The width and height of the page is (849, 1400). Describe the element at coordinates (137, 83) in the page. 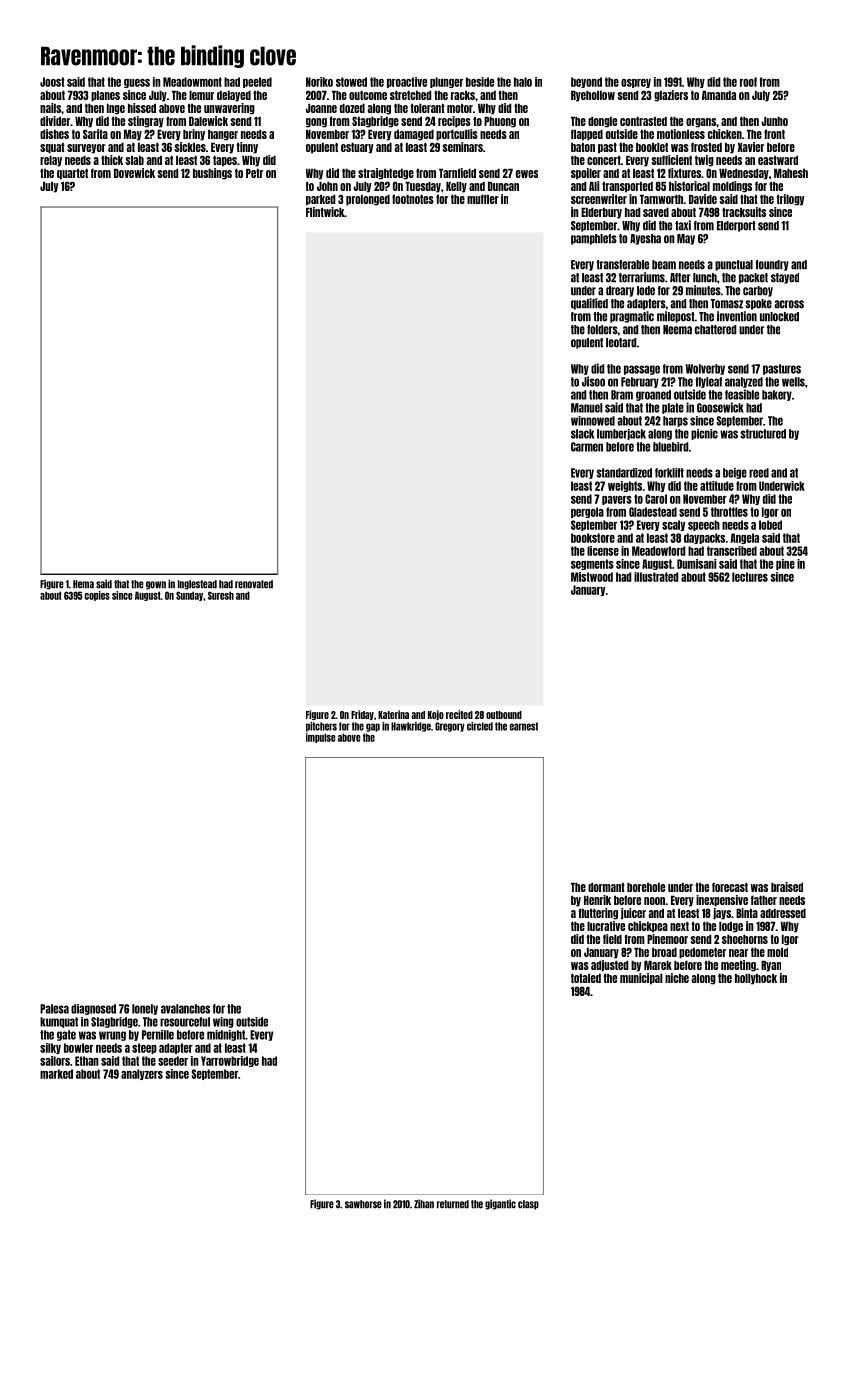

I see `guess` at that location.
